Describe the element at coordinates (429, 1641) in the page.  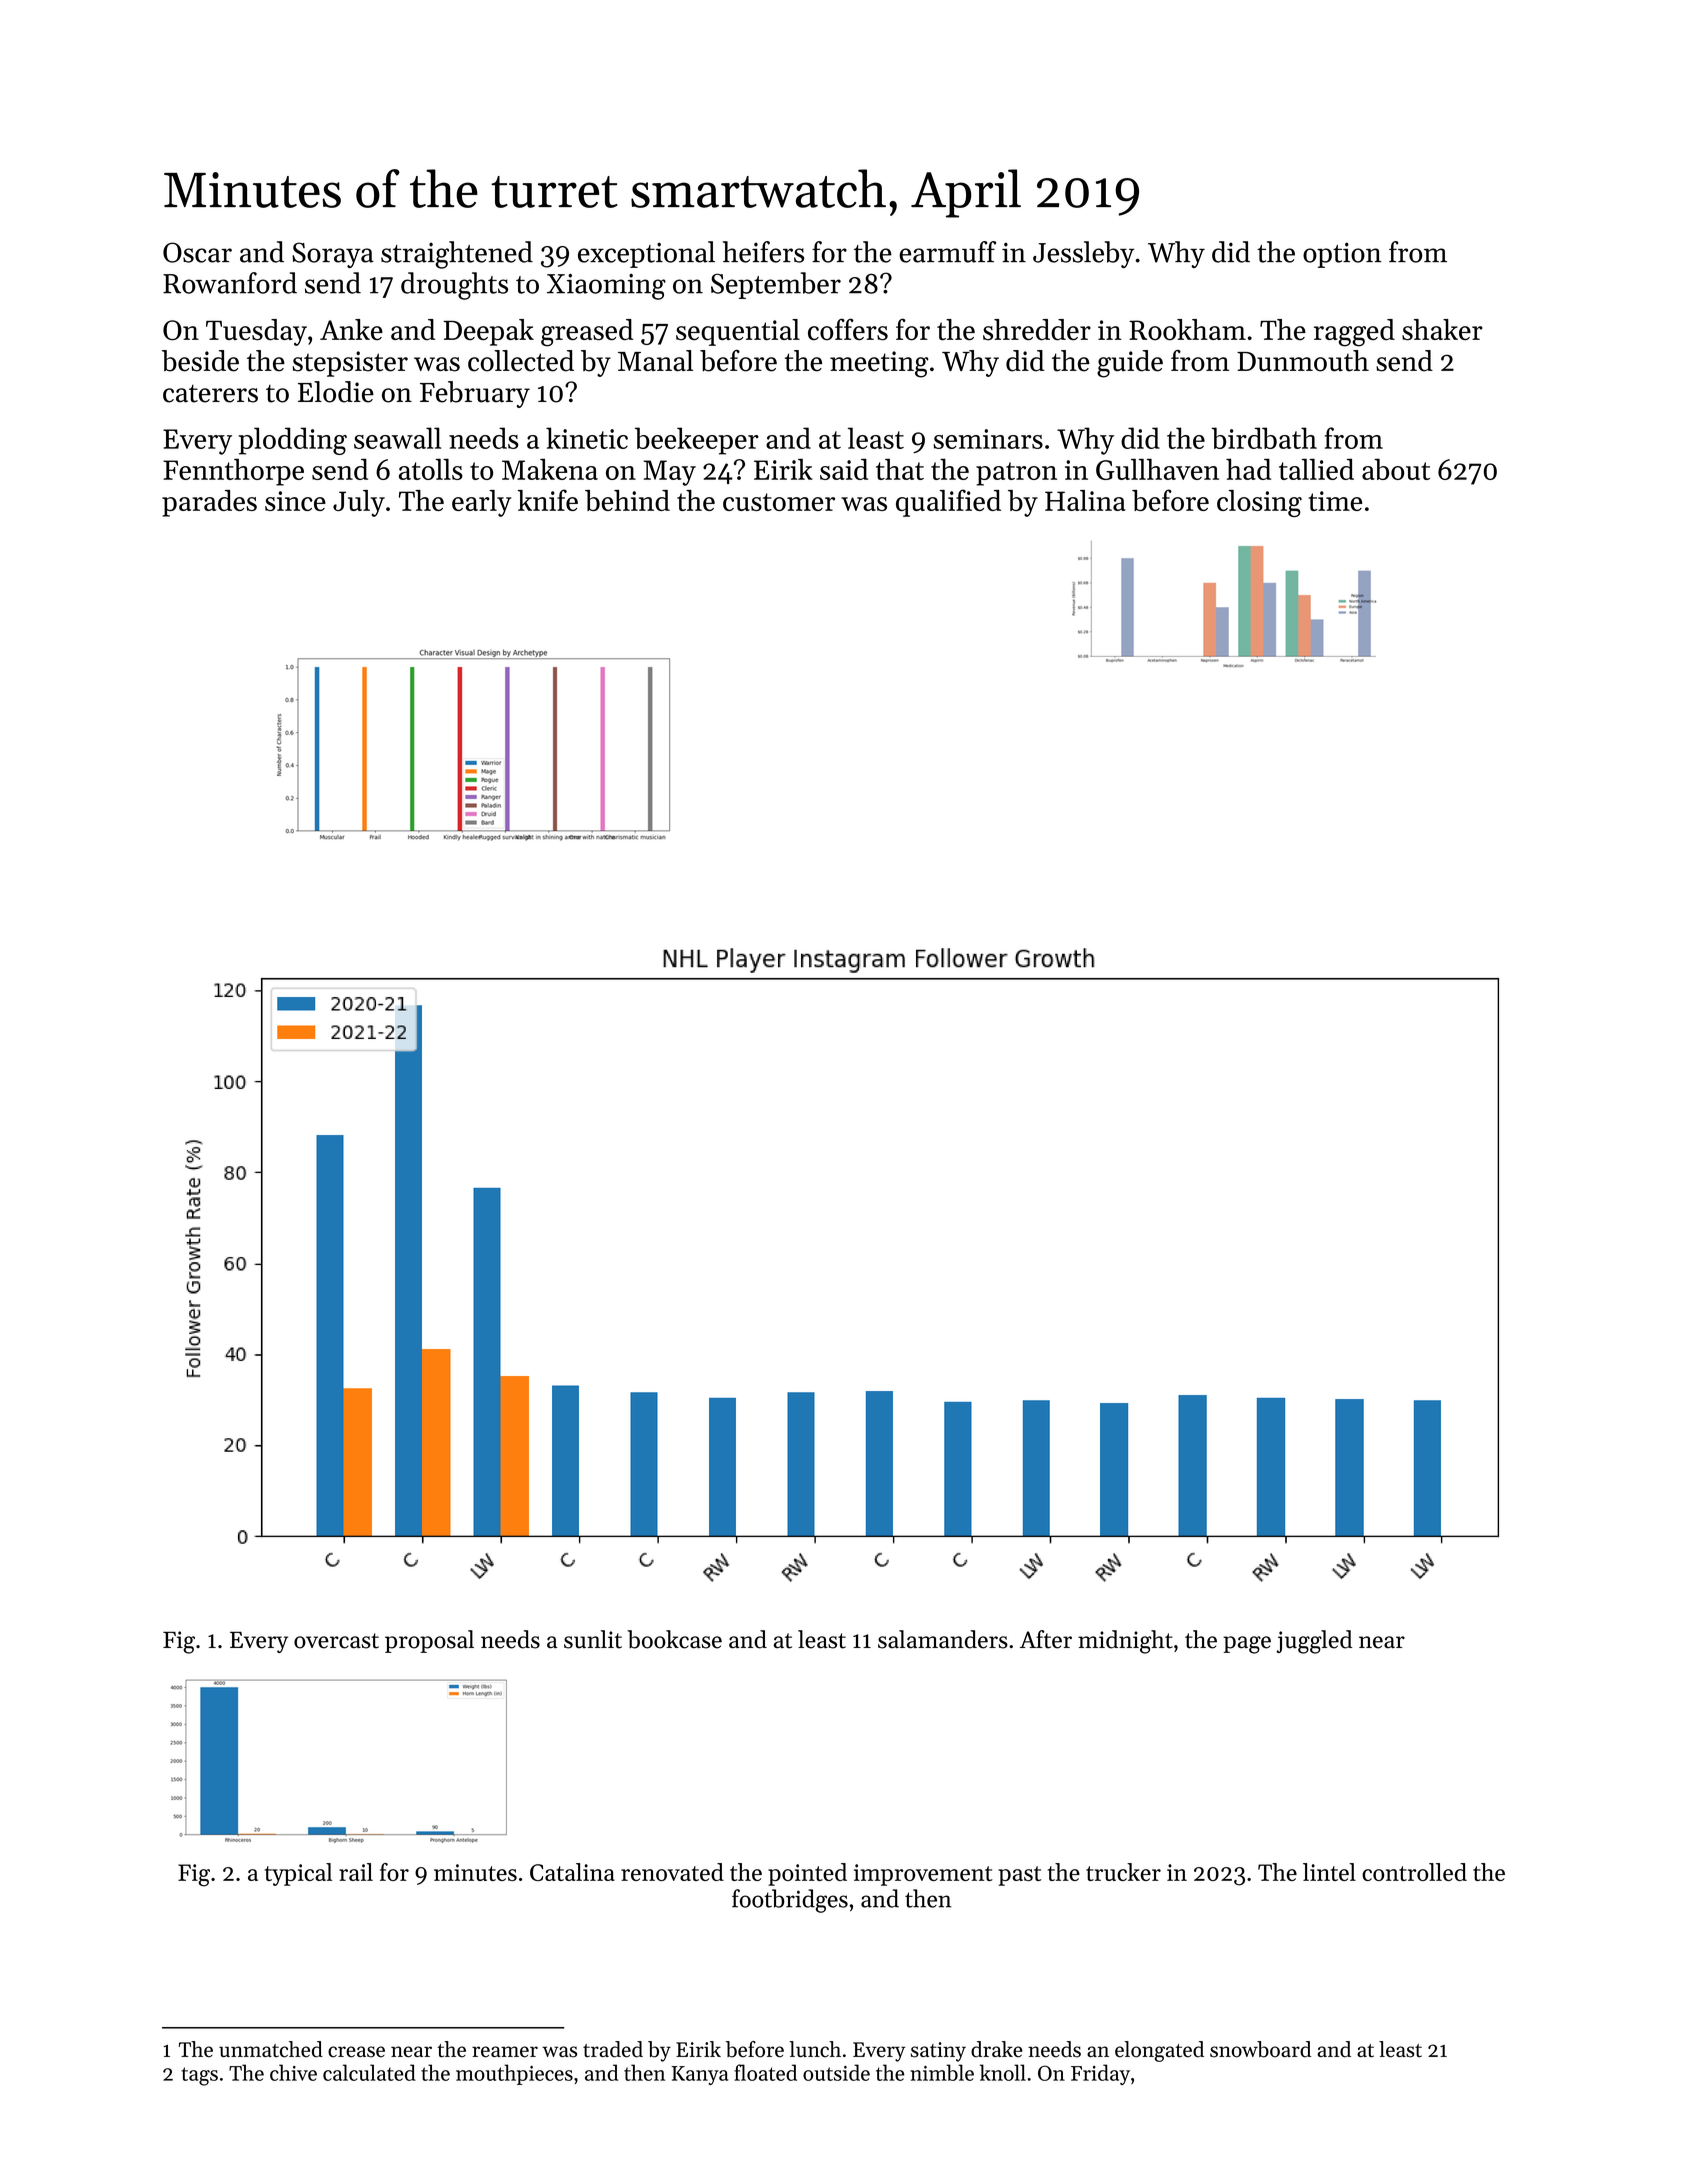
I see `proposal` at that location.
